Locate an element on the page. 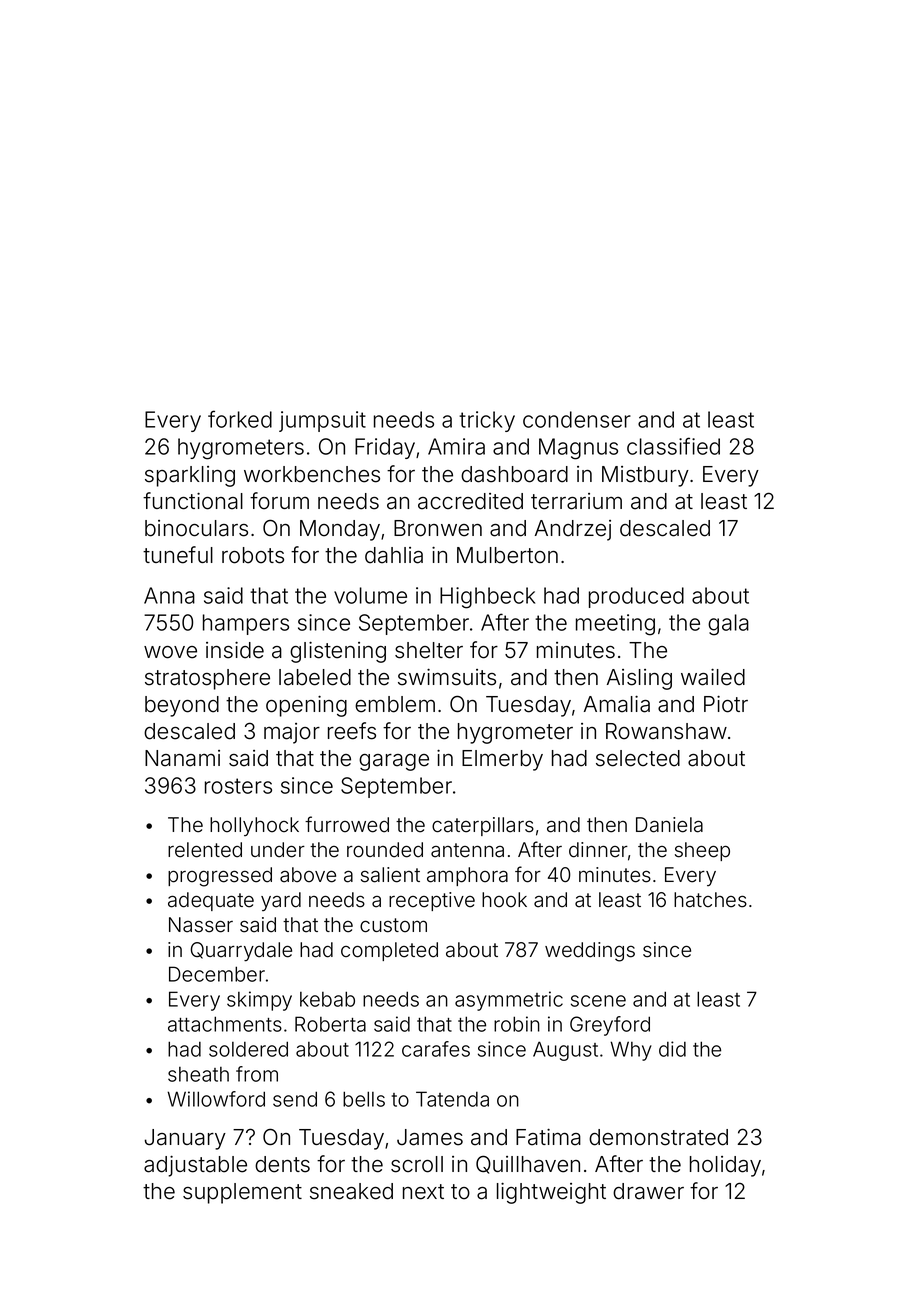  beyond is located at coordinates (182, 706).
